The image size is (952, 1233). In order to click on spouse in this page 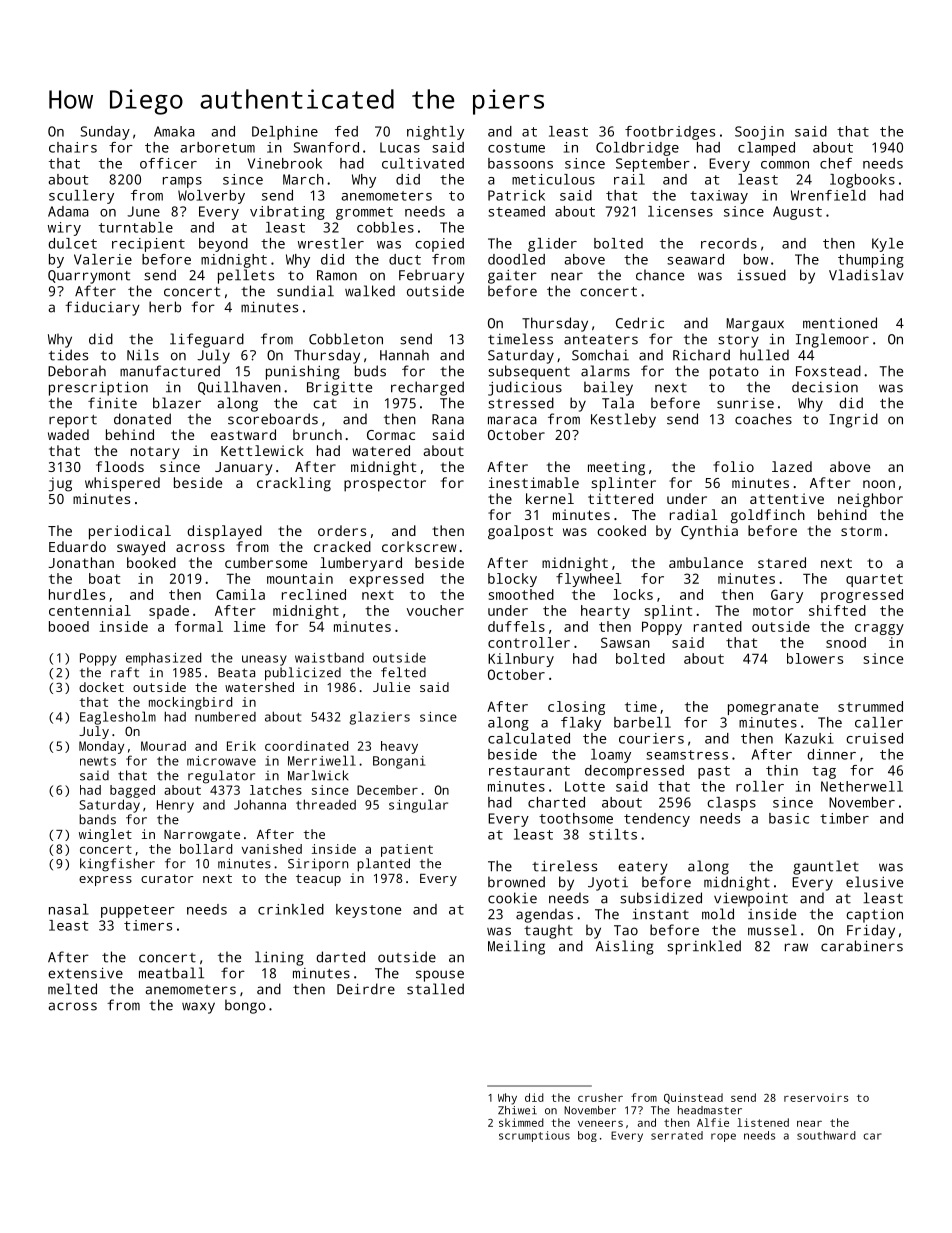, I will do `click(440, 976)`.
